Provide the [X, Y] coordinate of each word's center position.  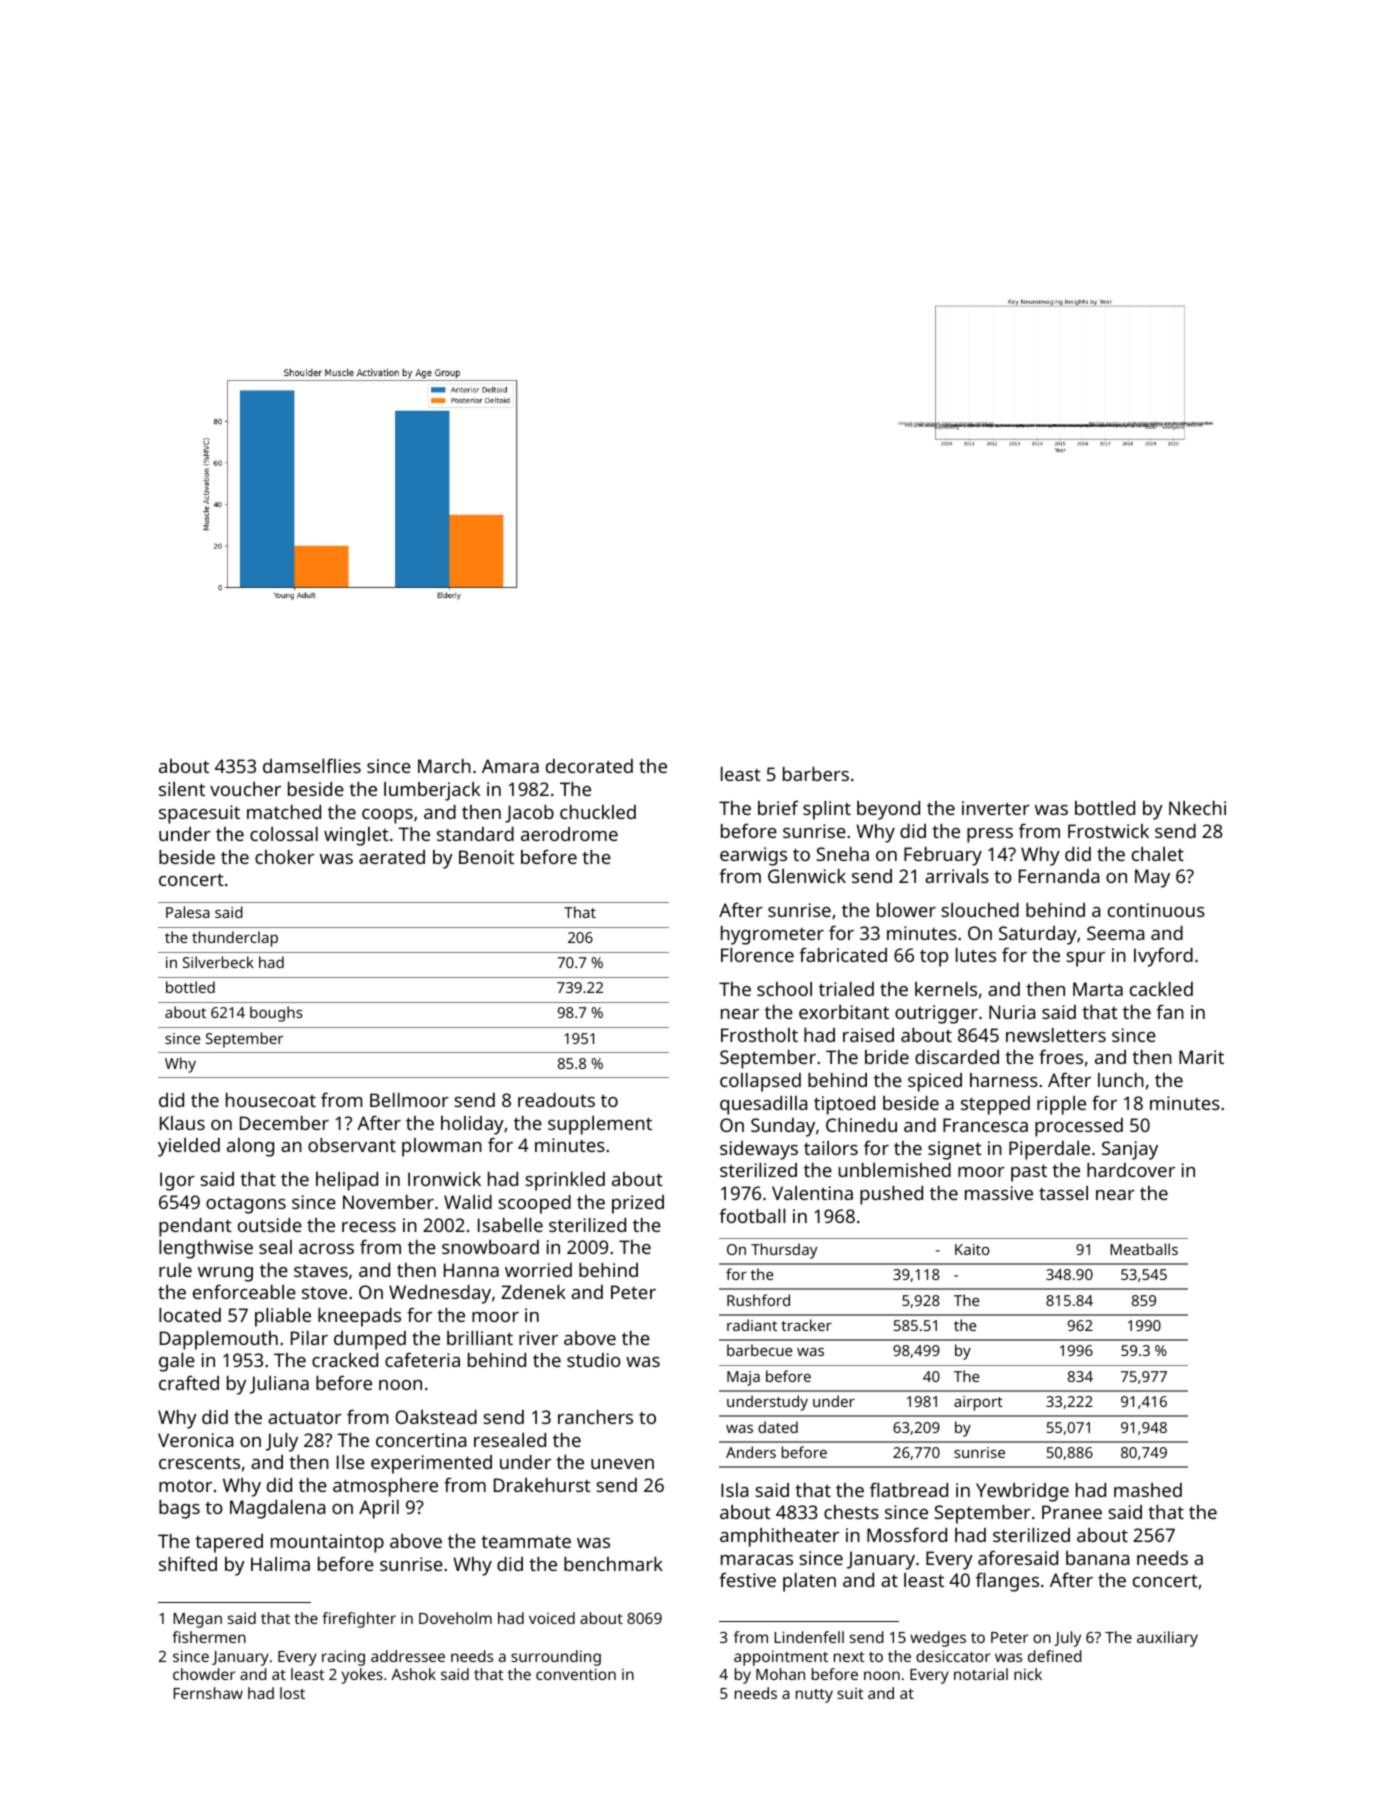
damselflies [312, 765]
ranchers [595, 1417]
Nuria [1012, 1012]
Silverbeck [218, 962]
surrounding [556, 1658]
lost [292, 1693]
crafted [189, 1382]
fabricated [843, 954]
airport [978, 1403]
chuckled [598, 812]
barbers [816, 774]
